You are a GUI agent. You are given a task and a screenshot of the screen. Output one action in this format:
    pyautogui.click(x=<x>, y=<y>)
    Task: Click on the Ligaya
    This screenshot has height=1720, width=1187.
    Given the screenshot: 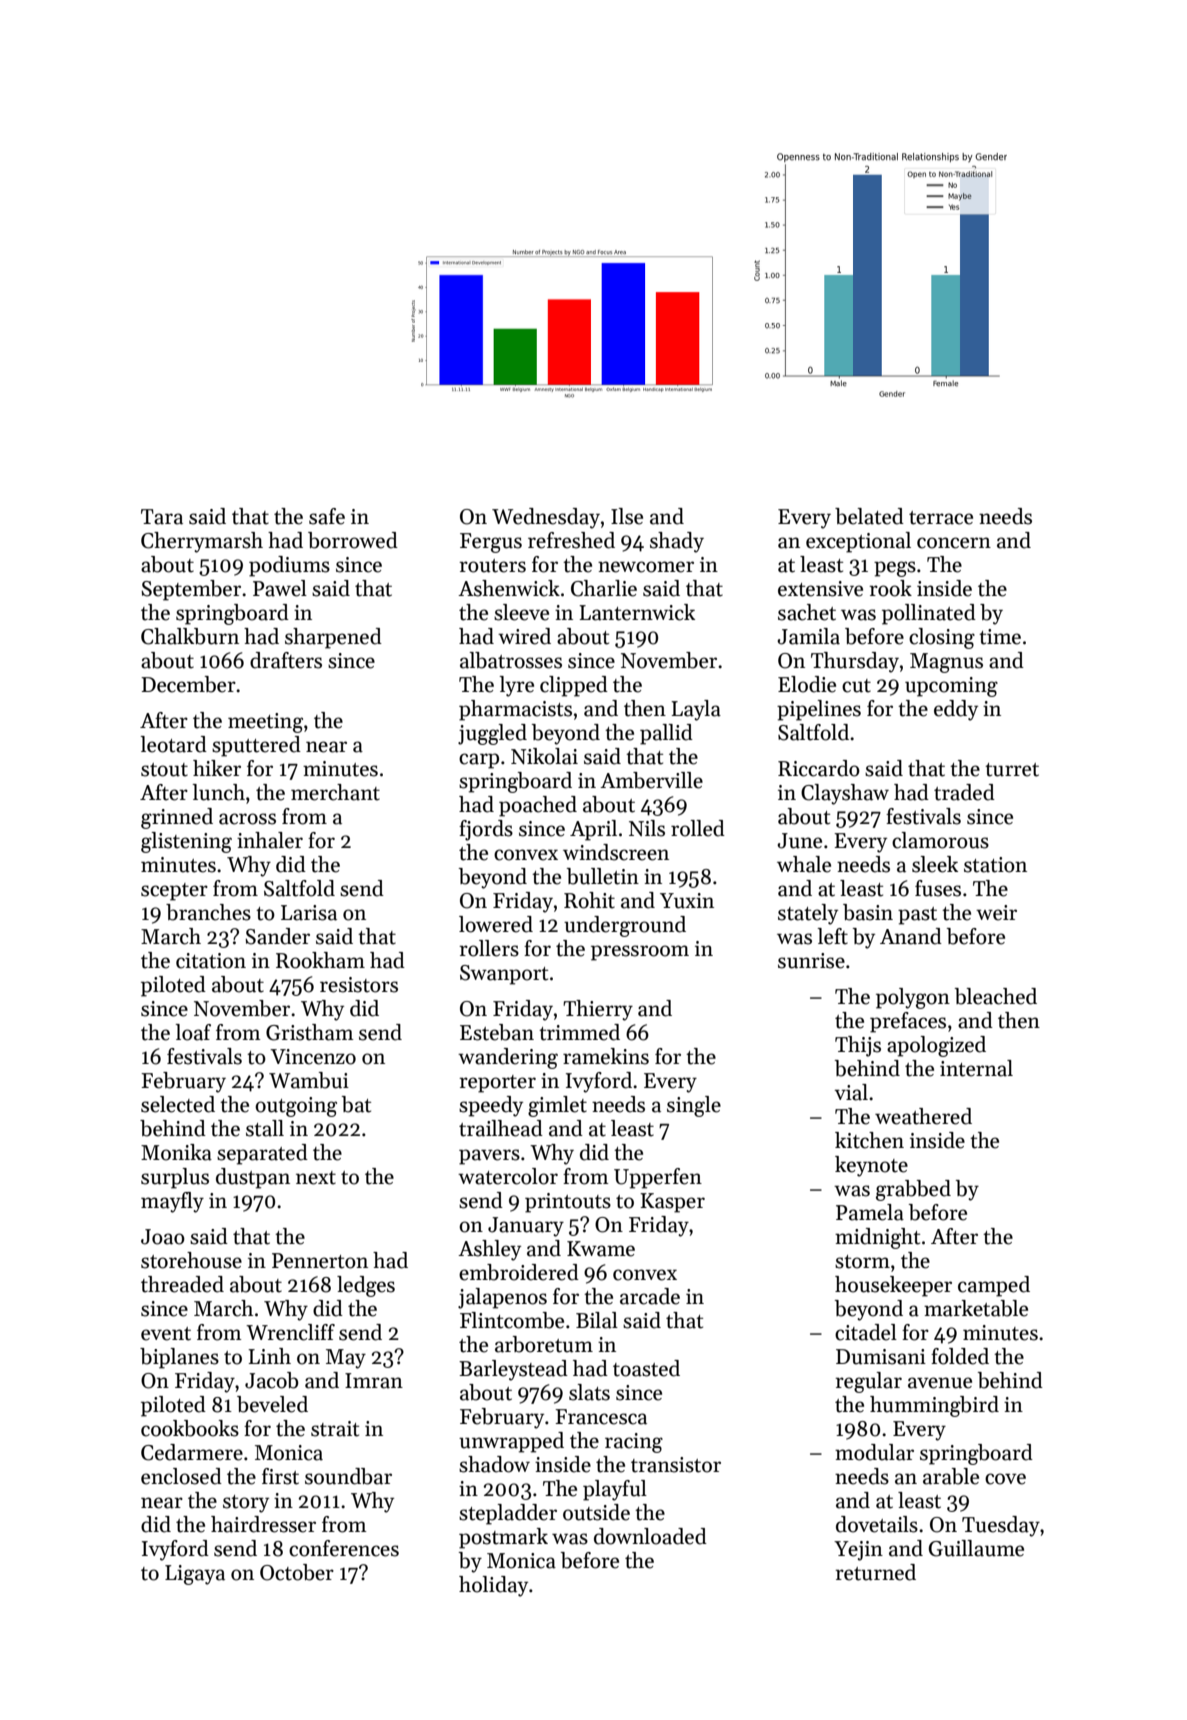 What is the action you would take?
    pyautogui.click(x=195, y=1575)
